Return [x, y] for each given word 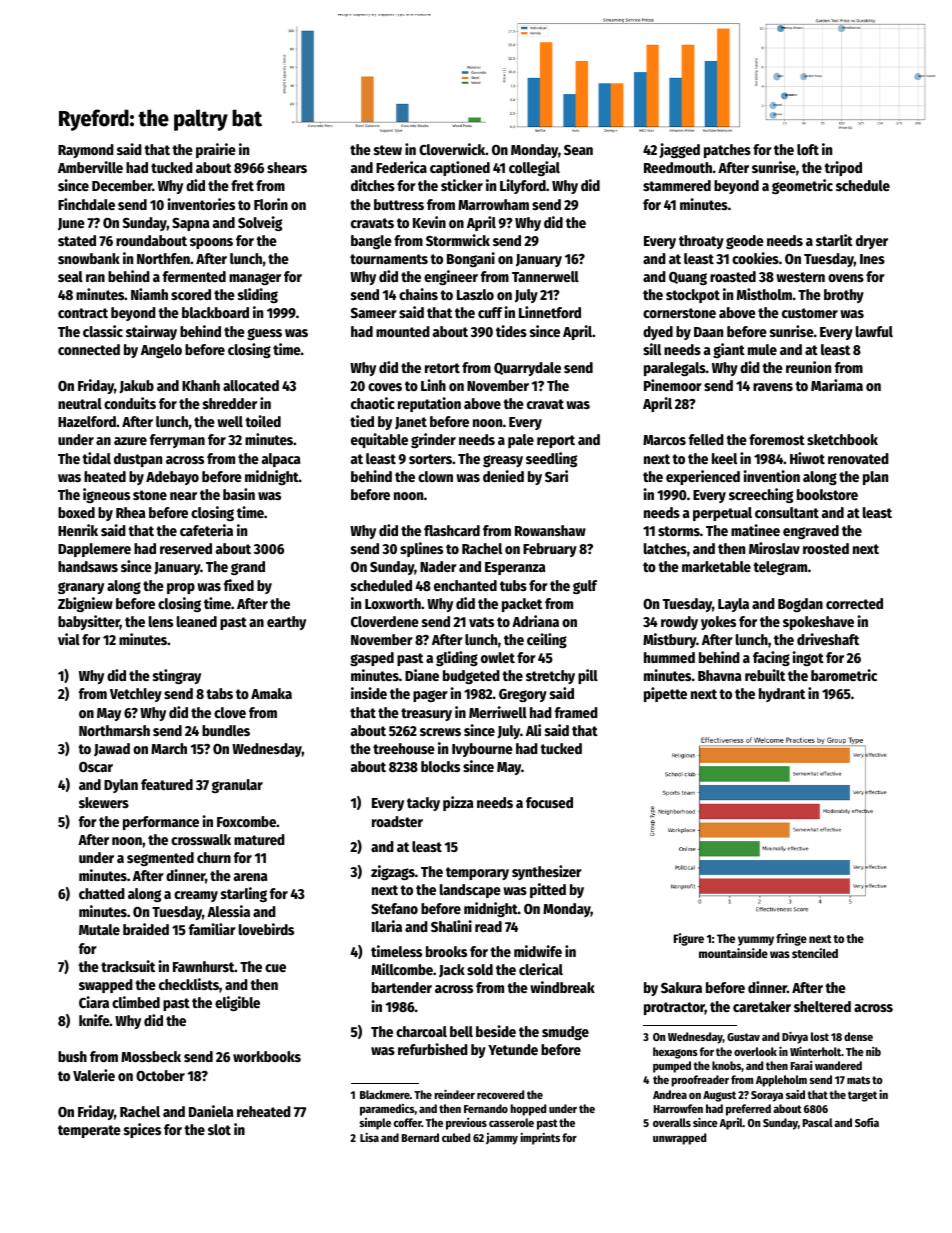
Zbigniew [85, 604]
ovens [846, 278]
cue [275, 968]
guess [264, 334]
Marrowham [493, 204]
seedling [551, 459]
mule [762, 349]
